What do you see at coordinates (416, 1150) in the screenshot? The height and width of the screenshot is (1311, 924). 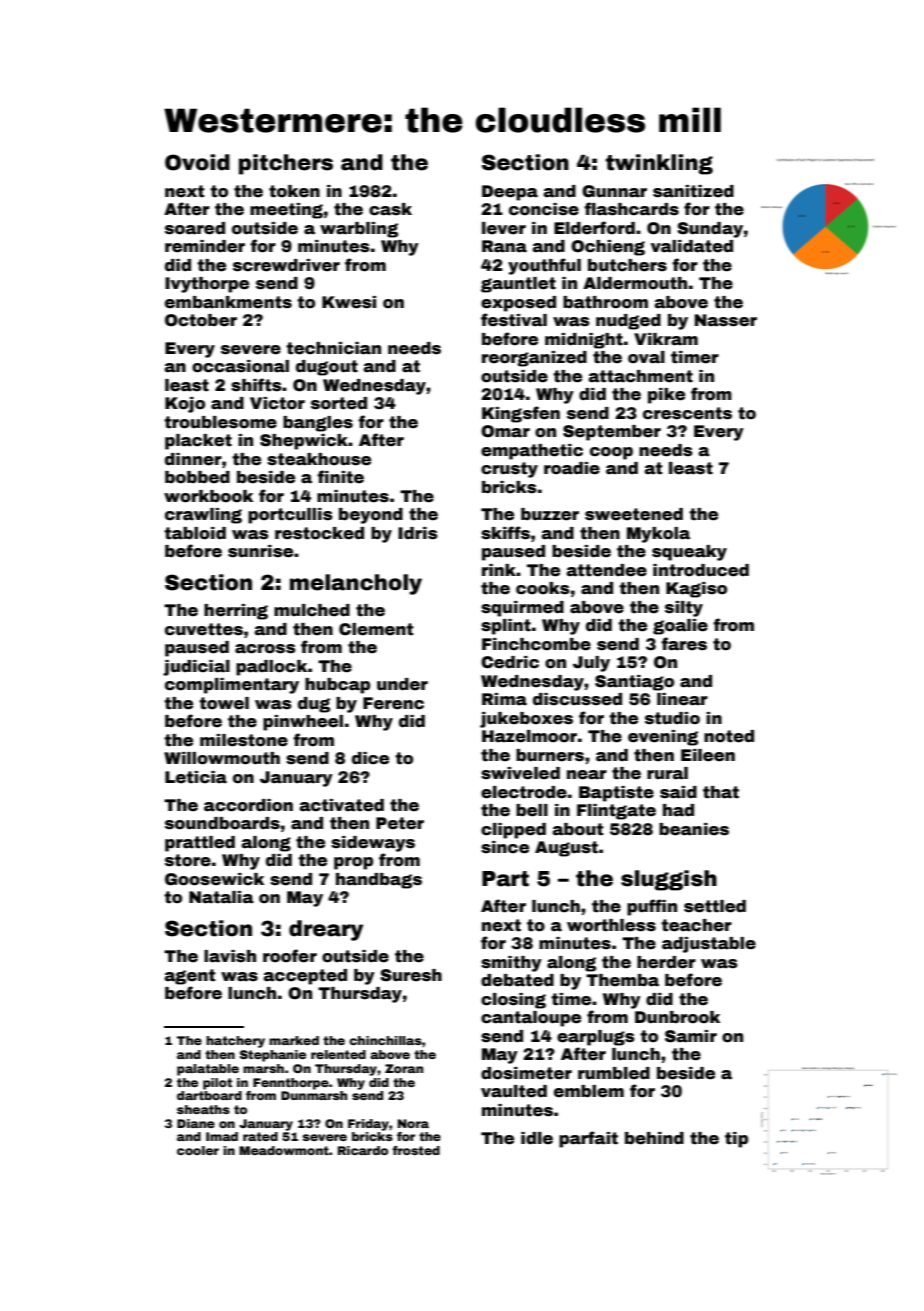 I see `frosted` at bounding box center [416, 1150].
